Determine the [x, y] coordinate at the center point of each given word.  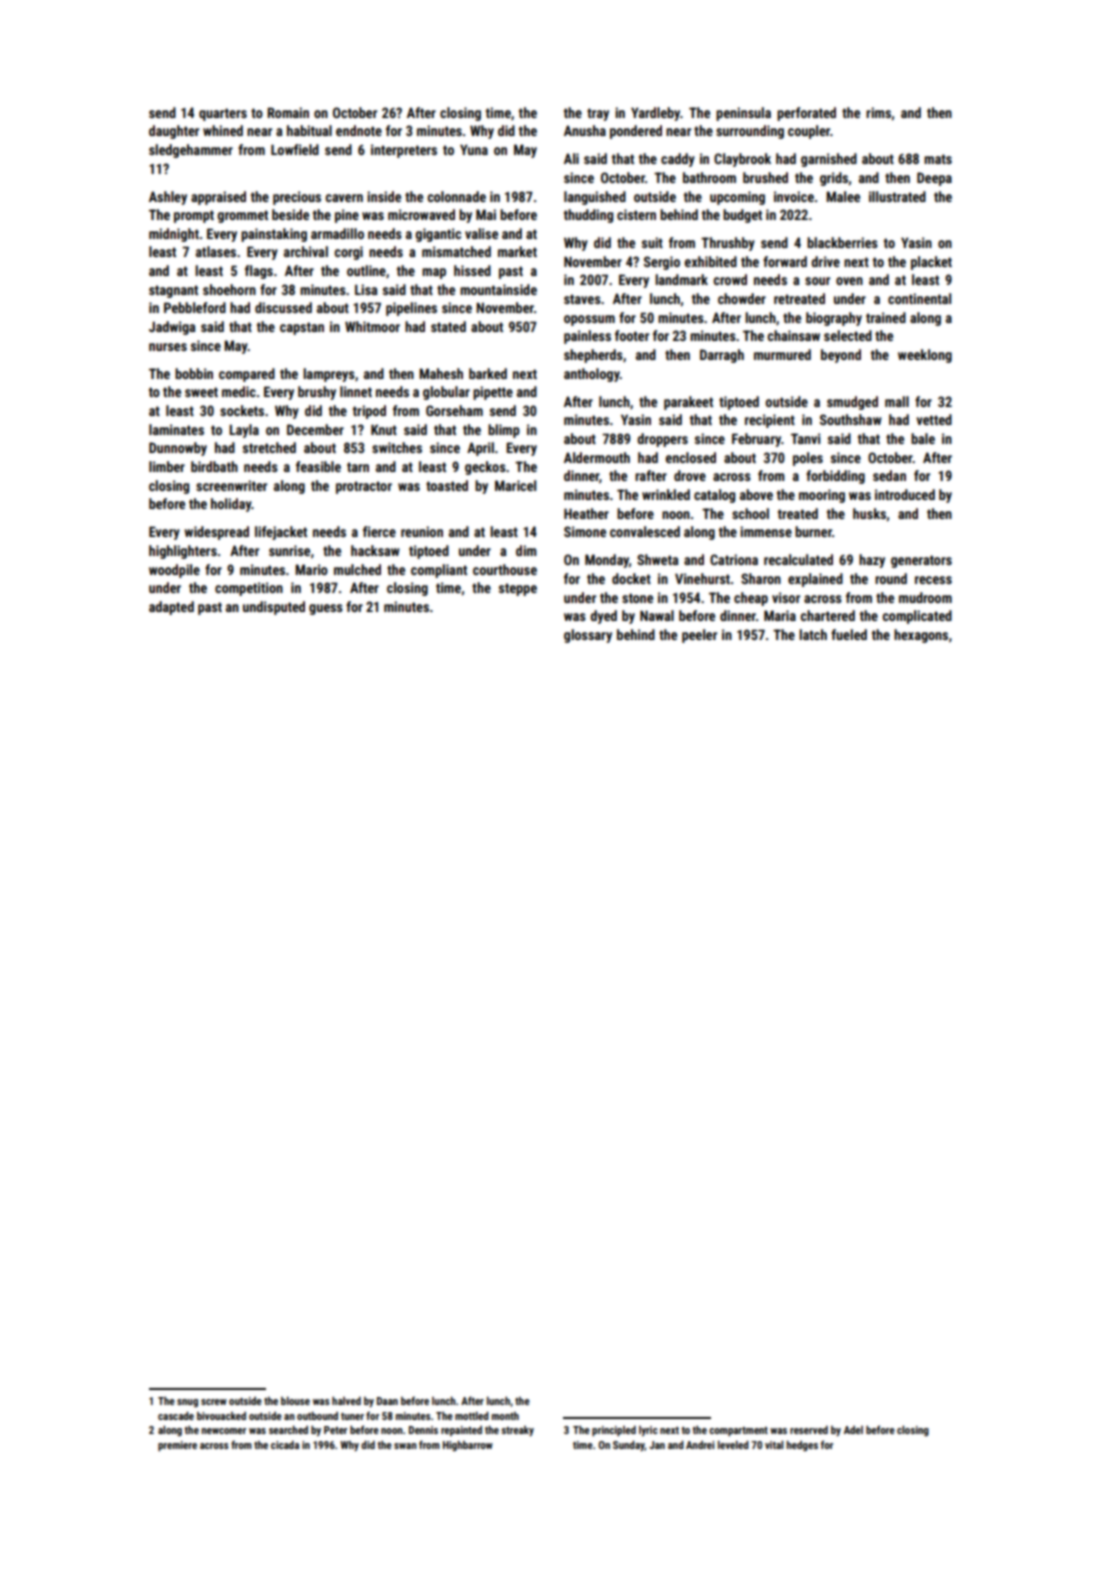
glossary [588, 636]
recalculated [798, 559]
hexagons [921, 636]
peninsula [743, 114]
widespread [216, 533]
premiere [177, 1446]
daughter [174, 132]
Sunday [629, 1446]
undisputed [274, 608]
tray [598, 114]
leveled [733, 1445]
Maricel [515, 485]
